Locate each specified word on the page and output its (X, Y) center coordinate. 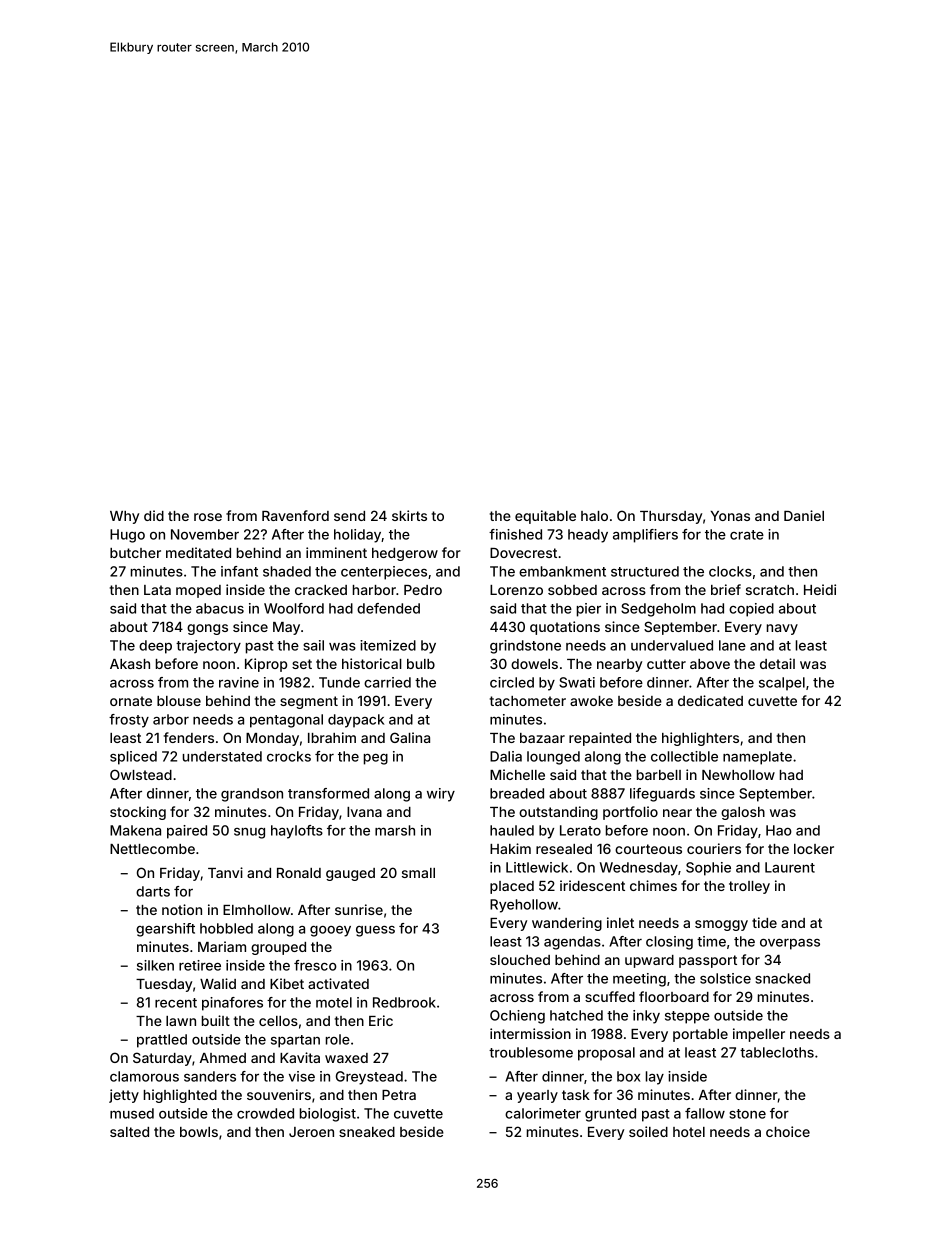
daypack (356, 721)
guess (375, 931)
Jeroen (311, 1132)
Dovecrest (523, 553)
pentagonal (286, 721)
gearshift (165, 930)
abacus (220, 608)
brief (726, 589)
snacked (782, 978)
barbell (659, 775)
